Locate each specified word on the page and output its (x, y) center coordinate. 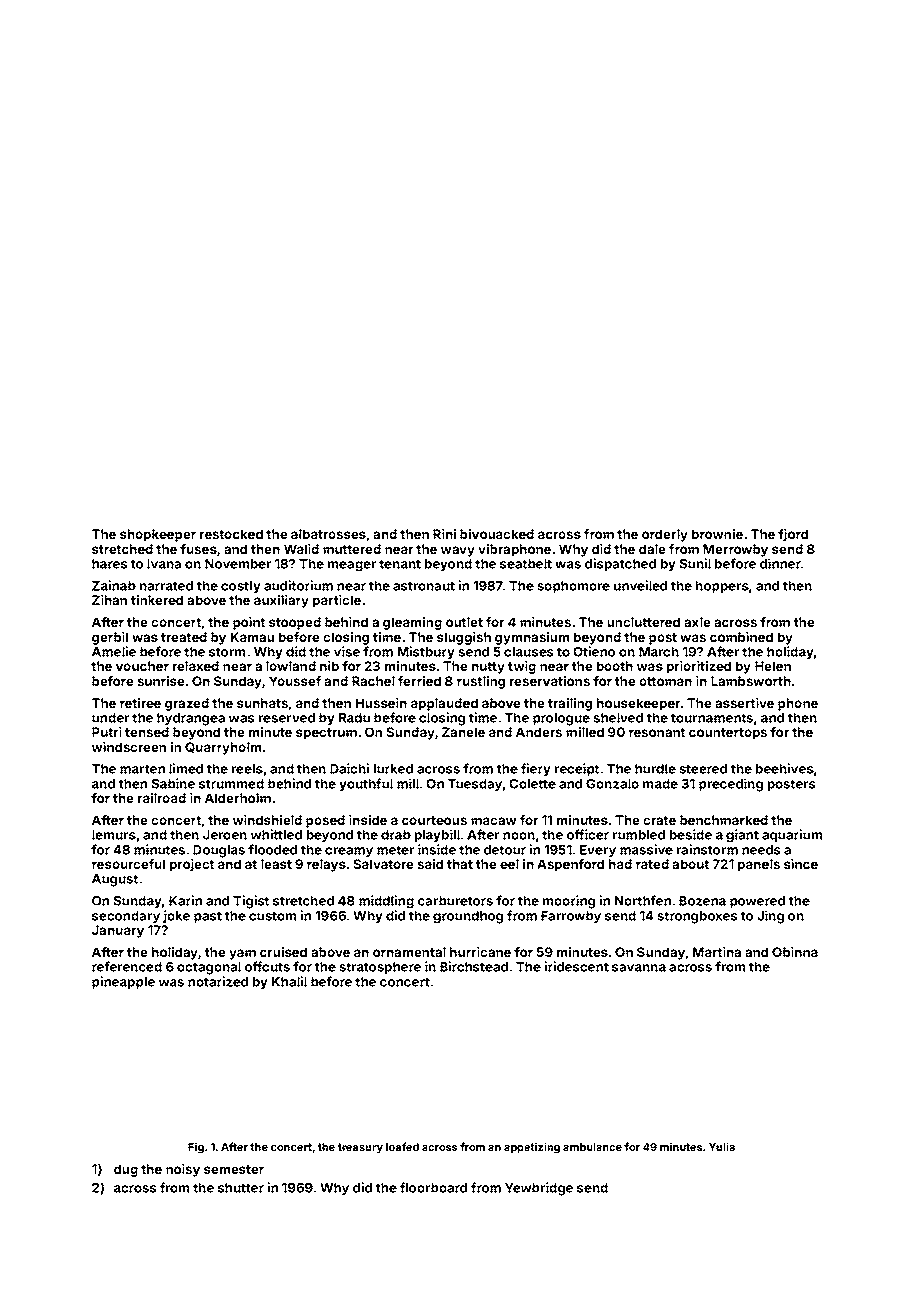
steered (703, 769)
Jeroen (225, 835)
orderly (665, 535)
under (110, 718)
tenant (400, 564)
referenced (127, 966)
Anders (539, 732)
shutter (241, 1188)
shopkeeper (158, 535)
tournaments (712, 718)
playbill (437, 835)
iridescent (576, 966)
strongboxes (697, 917)
